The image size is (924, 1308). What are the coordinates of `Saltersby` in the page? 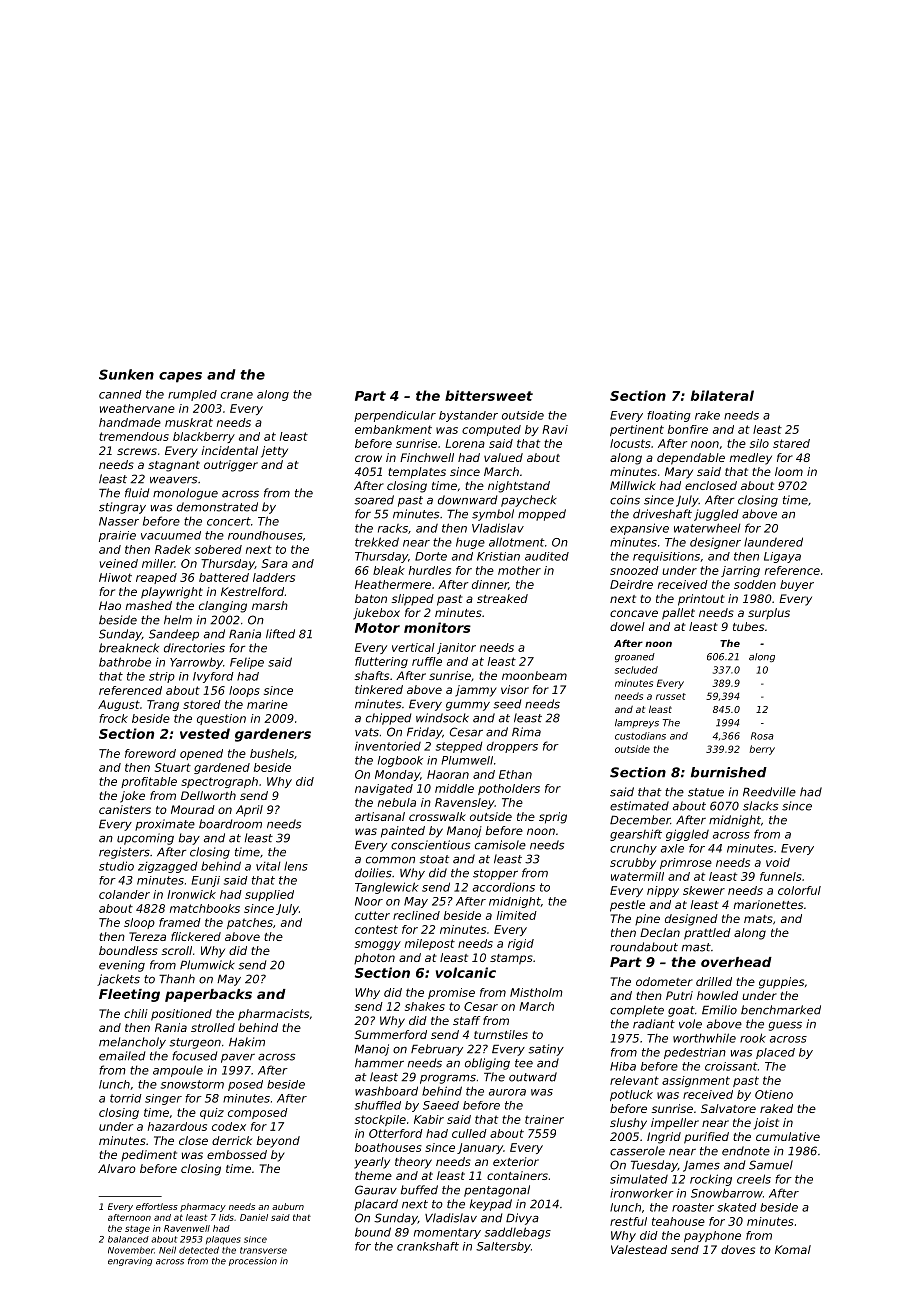 It's located at (503, 1247).
